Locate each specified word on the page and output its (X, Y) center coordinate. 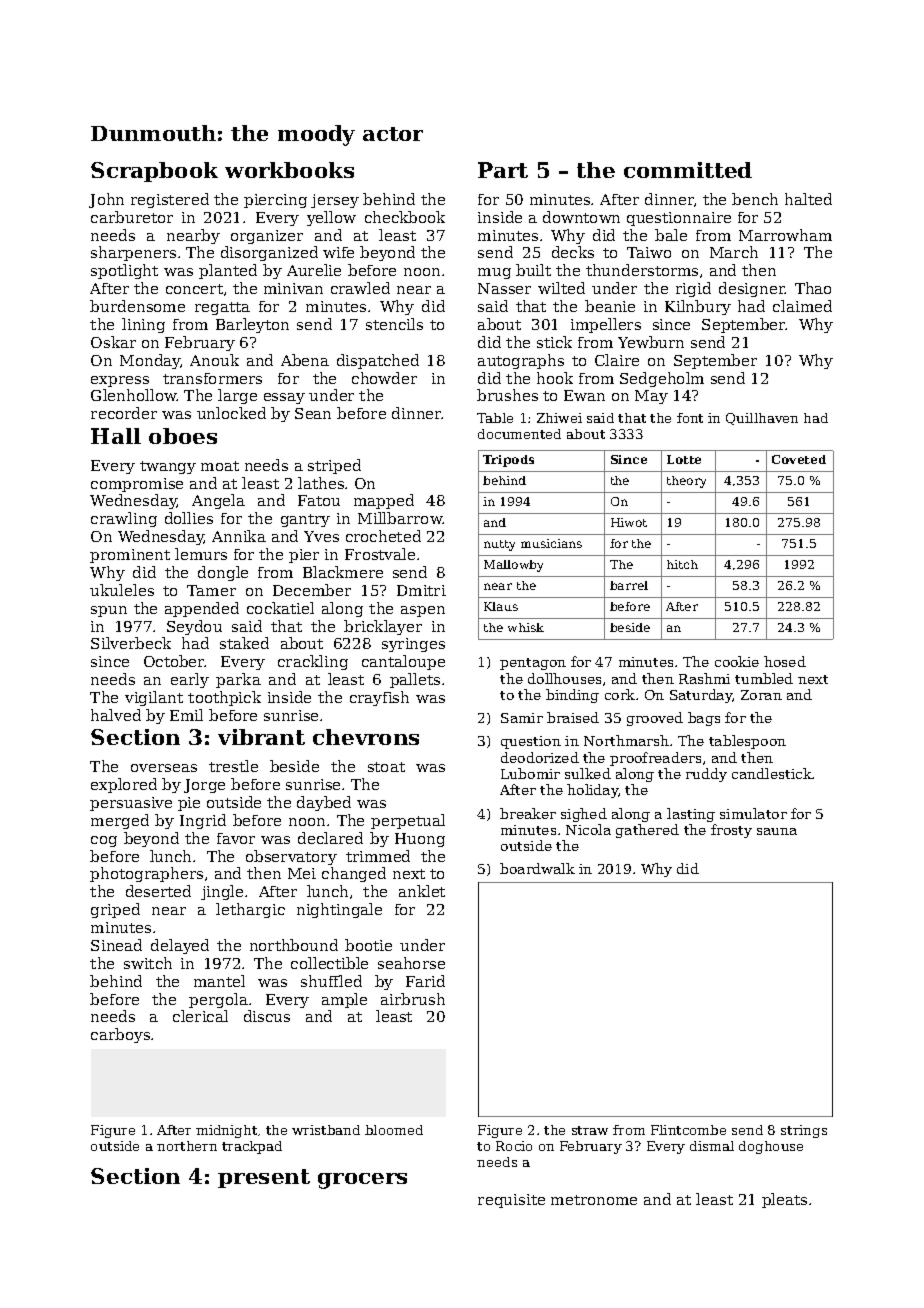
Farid (425, 981)
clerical (200, 1016)
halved (116, 715)
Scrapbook (154, 172)
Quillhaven (762, 419)
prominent (130, 556)
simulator (753, 813)
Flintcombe (688, 1130)
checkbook (405, 217)
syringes (413, 645)
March (734, 252)
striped (334, 466)
